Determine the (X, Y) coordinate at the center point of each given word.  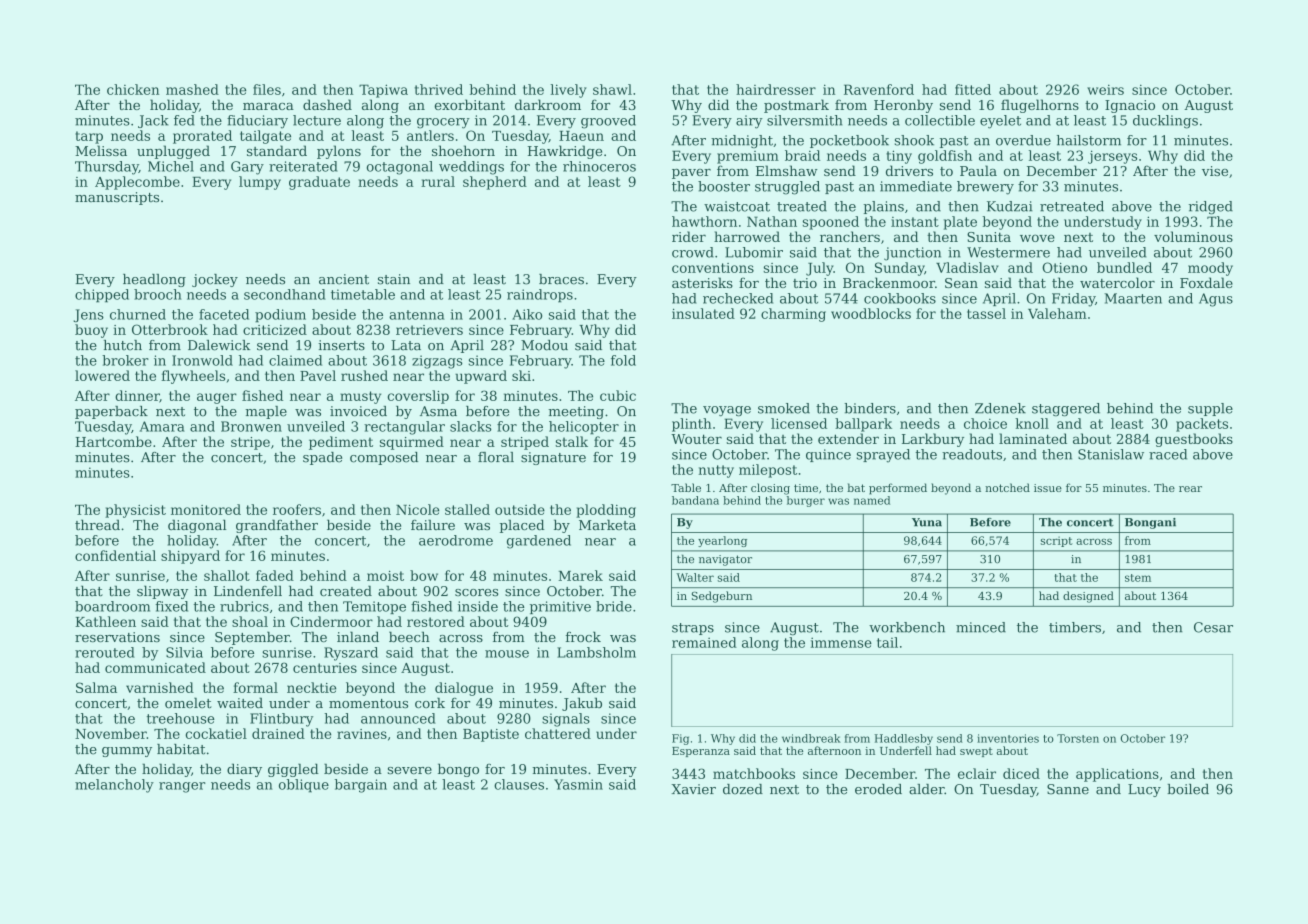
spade (322, 458)
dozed (743, 789)
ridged (1211, 208)
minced (981, 627)
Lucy (1144, 790)
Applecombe (137, 183)
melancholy (114, 786)
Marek (580, 575)
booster (724, 186)
